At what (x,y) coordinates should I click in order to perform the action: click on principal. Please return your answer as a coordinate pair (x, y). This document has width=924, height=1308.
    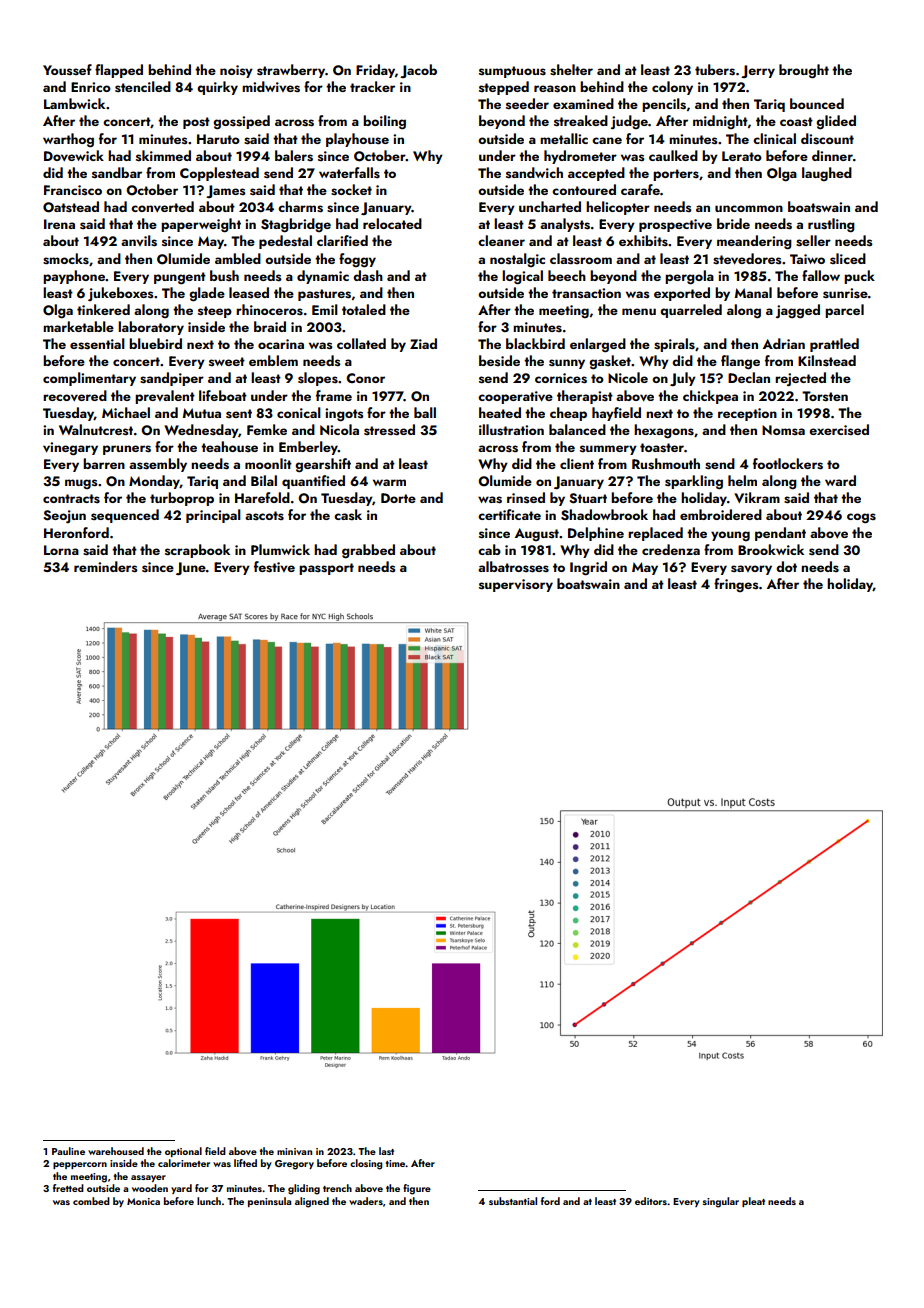
    Looking at the image, I should click on (213, 516).
